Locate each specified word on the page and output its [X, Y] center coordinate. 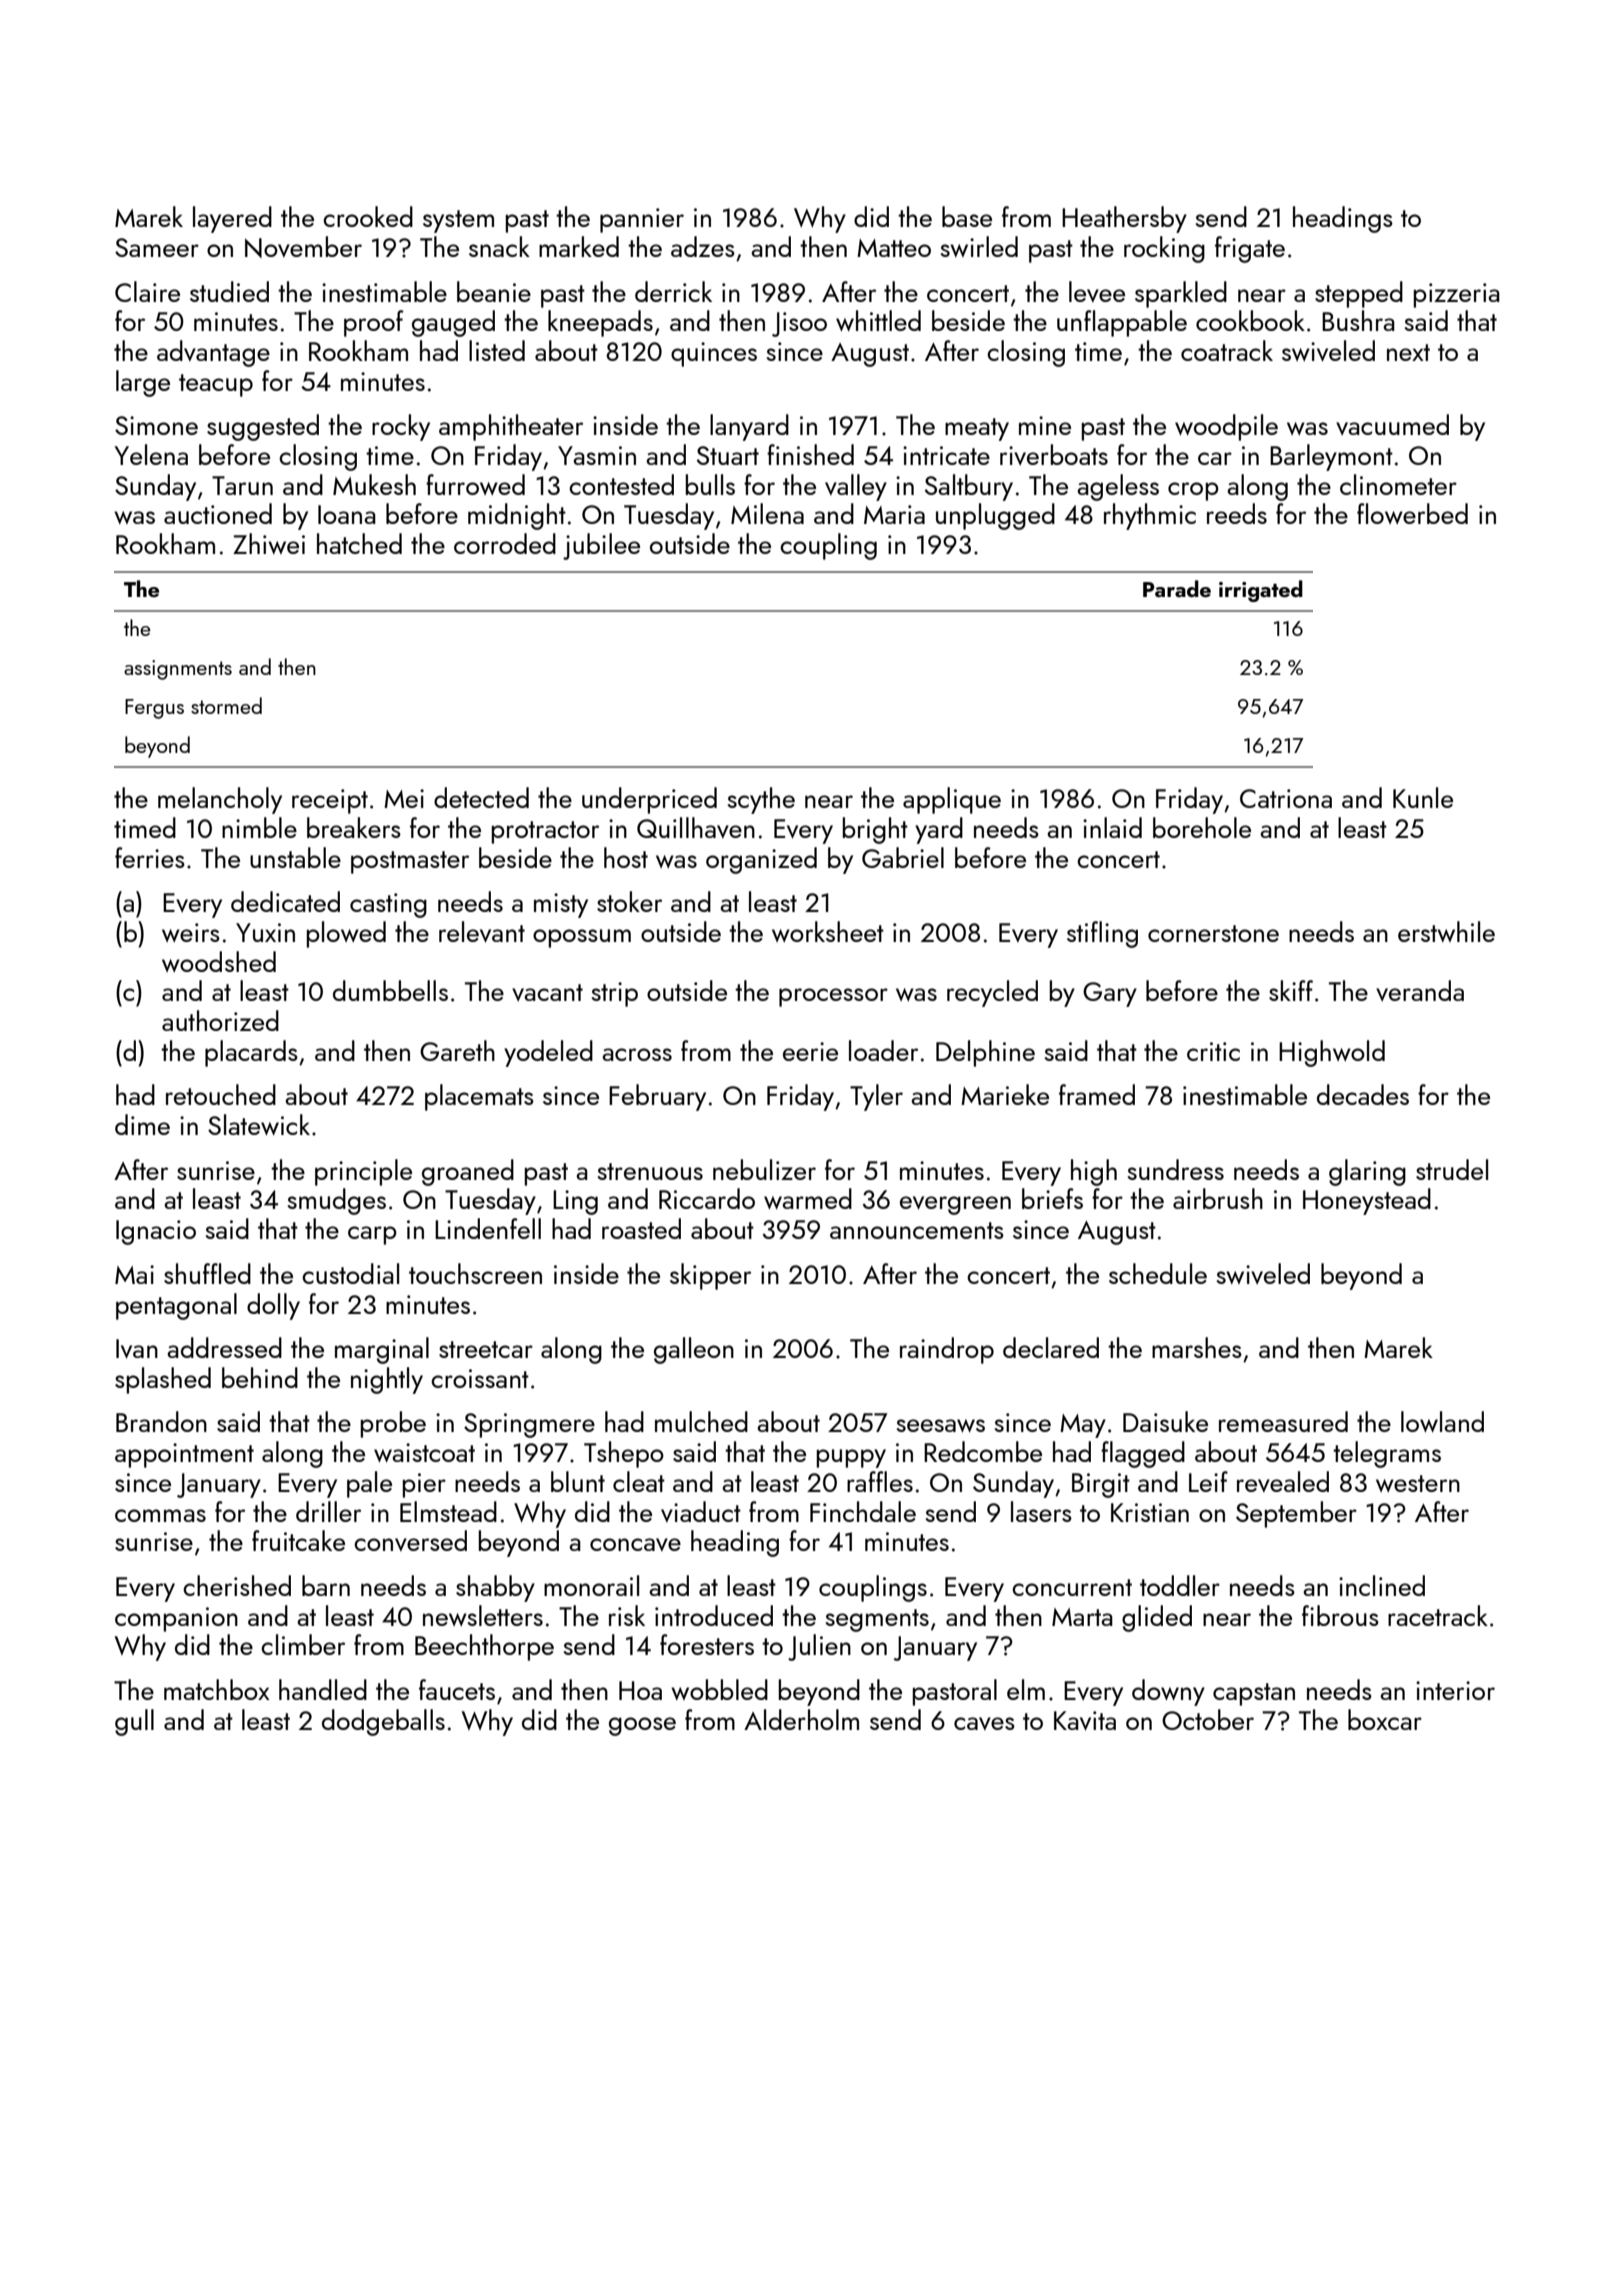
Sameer [157, 247]
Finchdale [863, 1511]
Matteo [894, 248]
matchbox [216, 1689]
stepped [1359, 294]
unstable [295, 857]
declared [1051, 1347]
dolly [273, 1306]
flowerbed [1412, 513]
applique [952, 800]
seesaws [940, 1425]
